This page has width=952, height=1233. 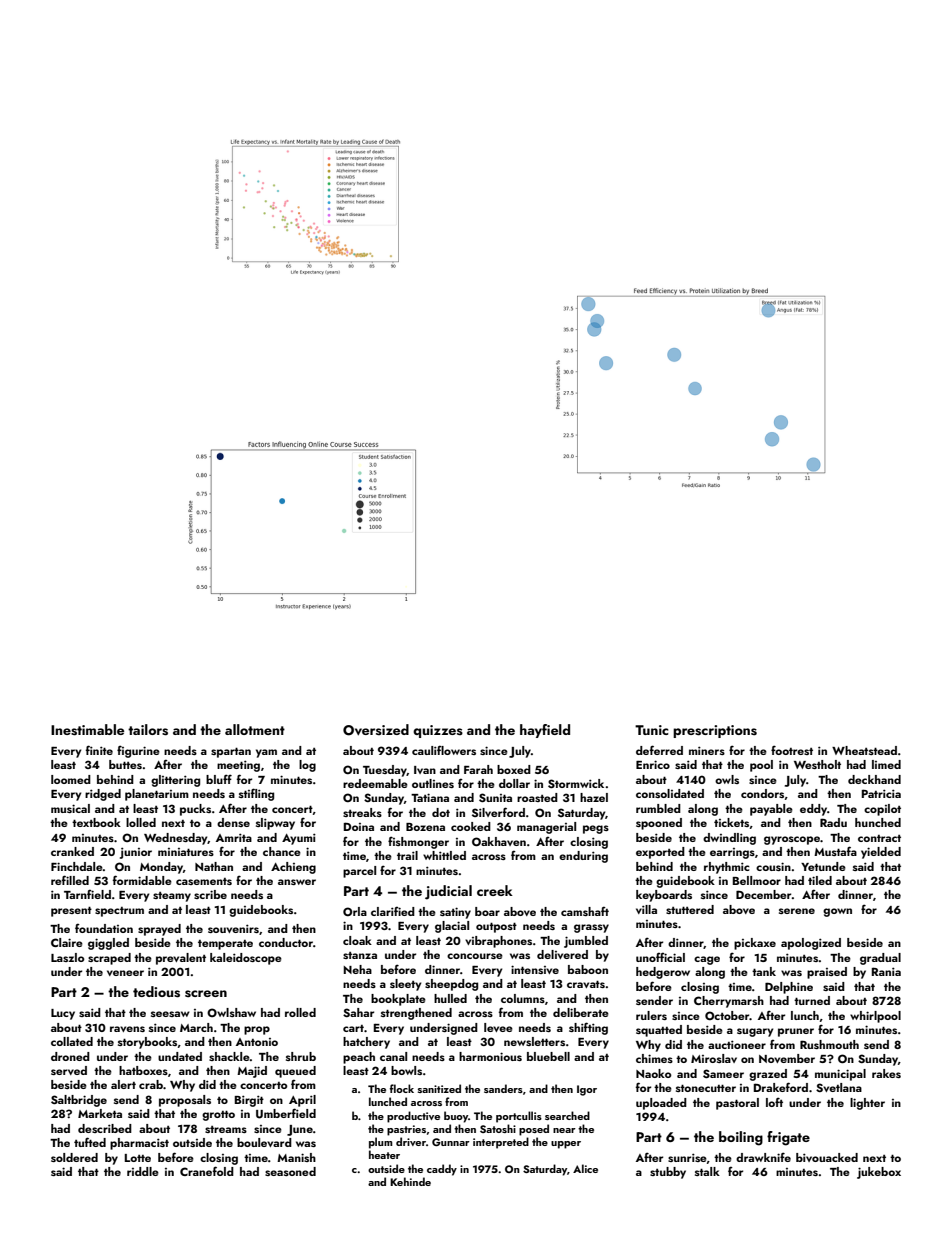 What do you see at coordinates (204, 881) in the page?
I see `casements` at bounding box center [204, 881].
